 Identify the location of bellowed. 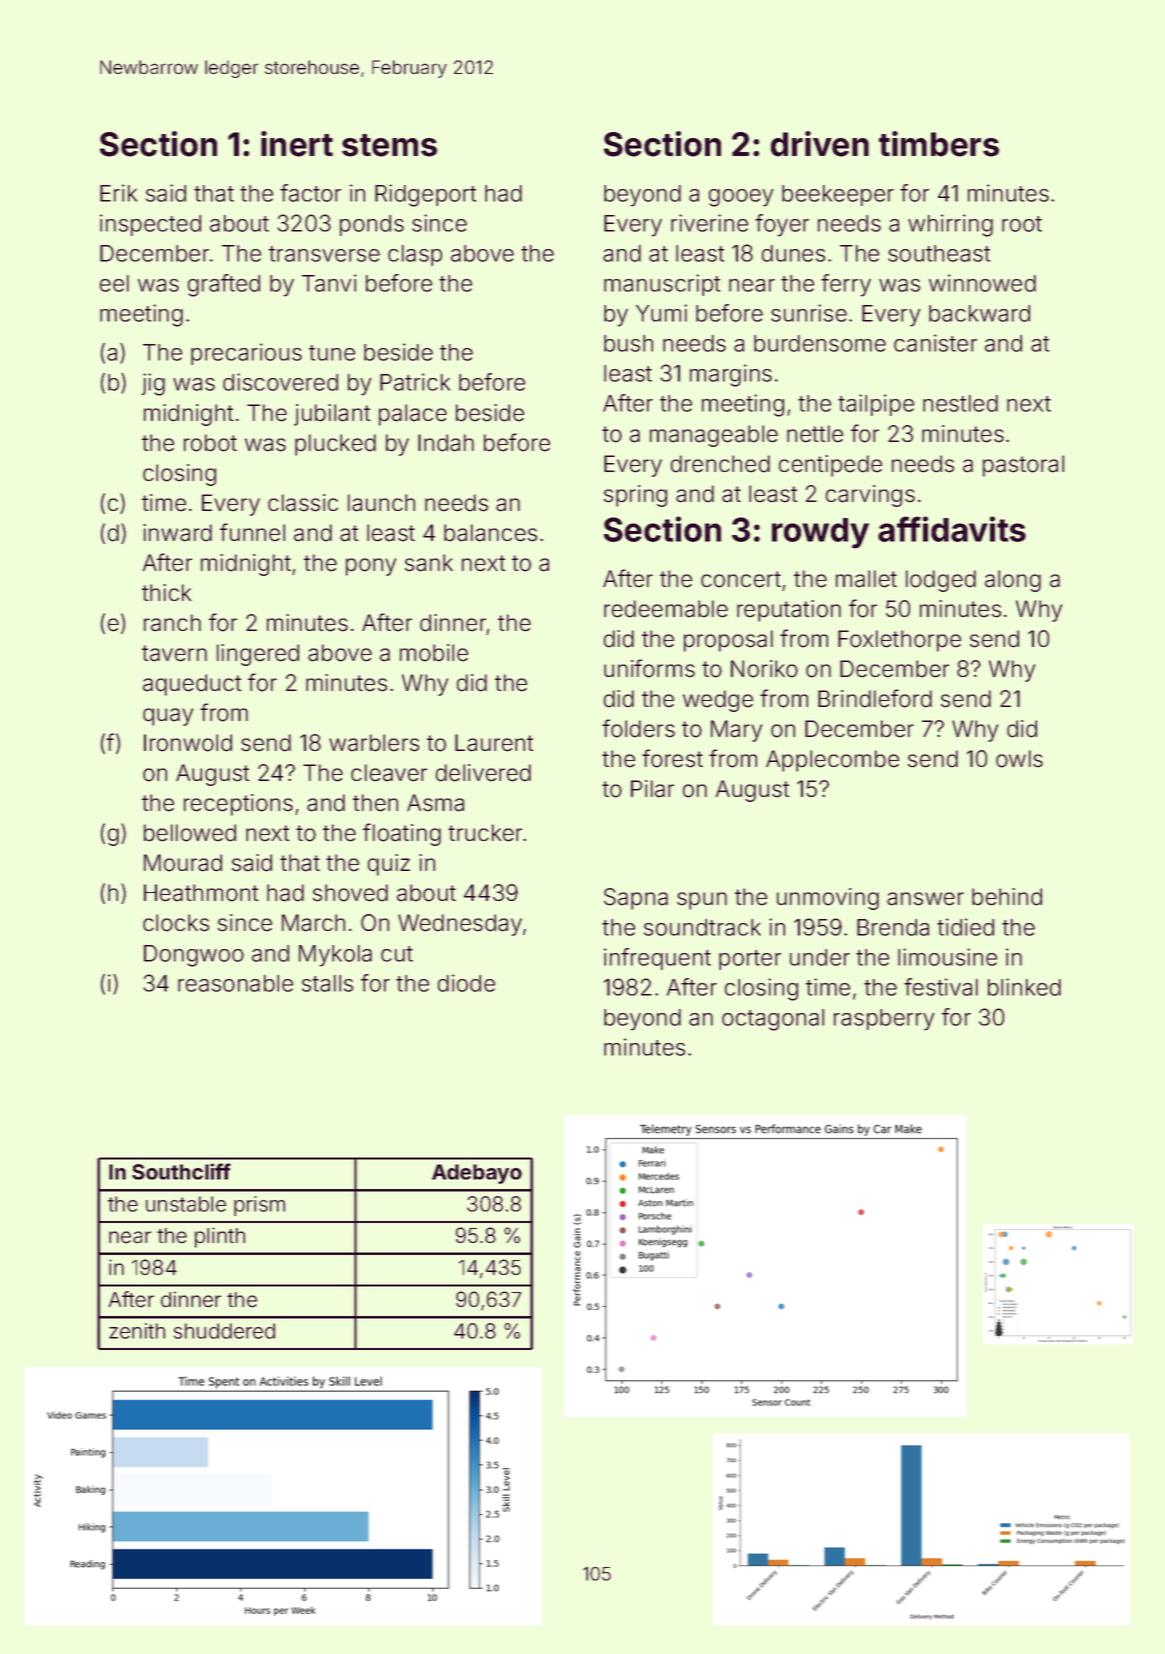
(190, 833).
